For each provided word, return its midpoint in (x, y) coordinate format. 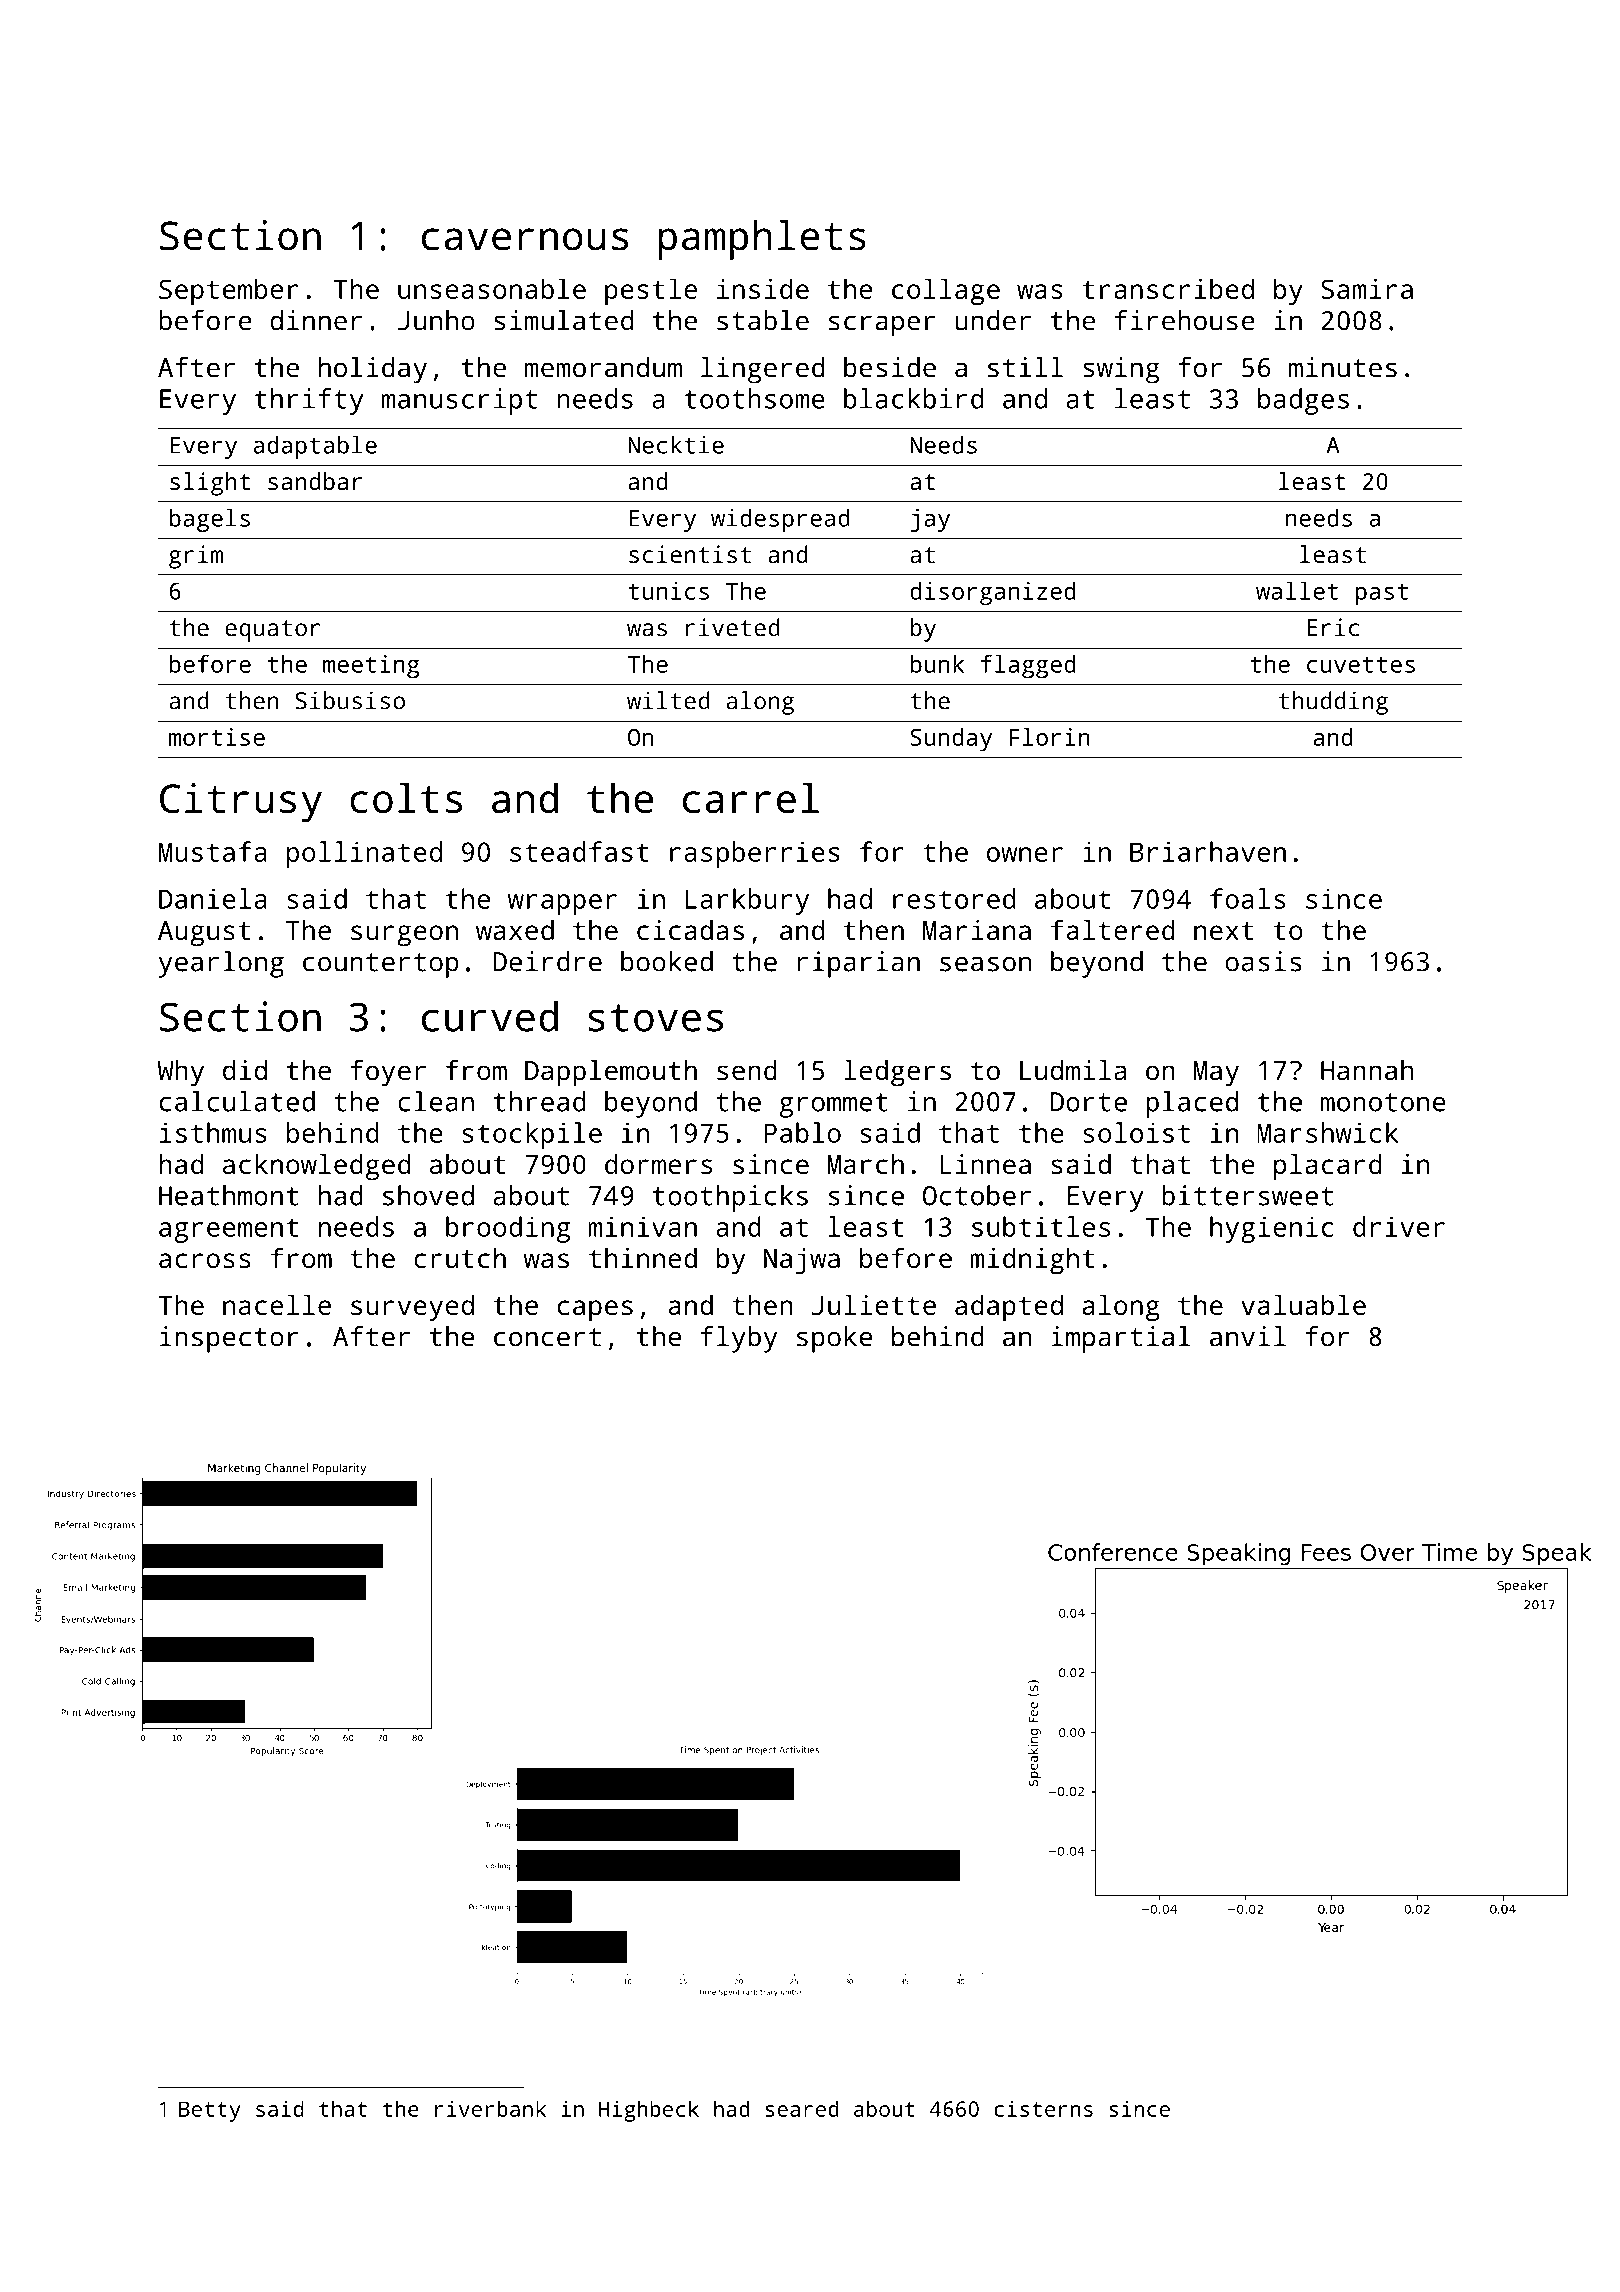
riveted (733, 627)
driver (1399, 1226)
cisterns (1043, 2108)
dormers (658, 1164)
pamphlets (762, 240)
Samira (1367, 288)
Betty (210, 2111)
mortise (217, 737)
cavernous (525, 239)
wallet (1297, 591)
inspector (229, 1339)
